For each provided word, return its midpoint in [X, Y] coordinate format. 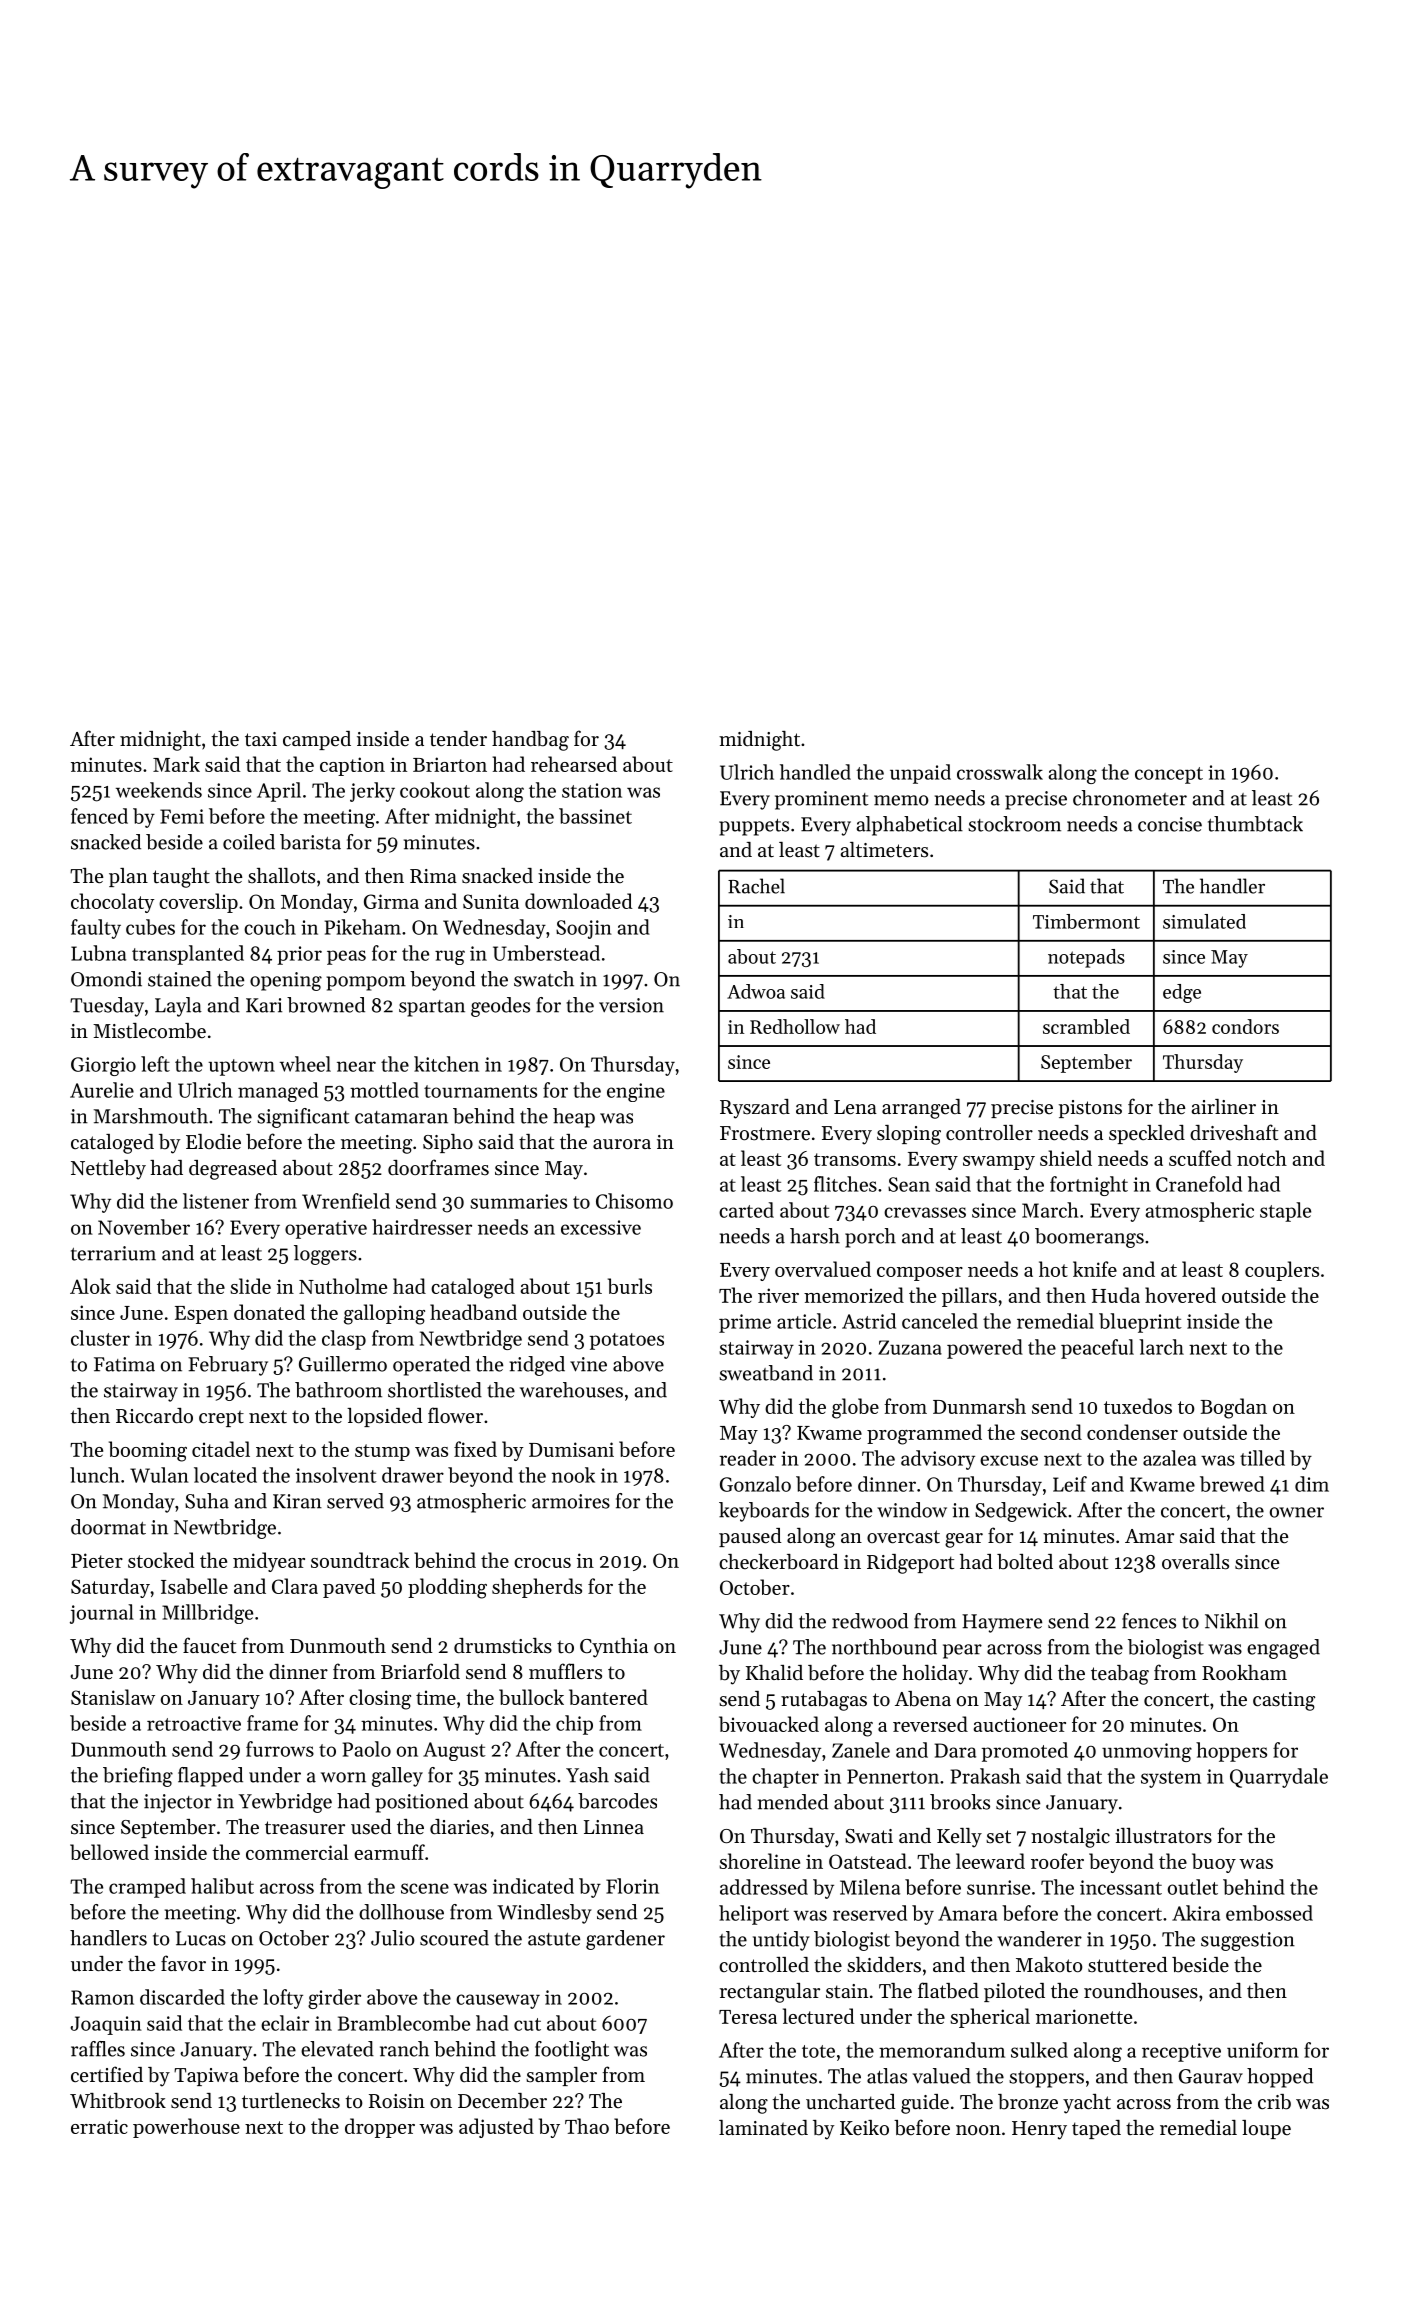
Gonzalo [755, 1484]
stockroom [1014, 824]
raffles [98, 2049]
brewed [1232, 1484]
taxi [261, 739]
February [228, 1366]
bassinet [595, 816]
